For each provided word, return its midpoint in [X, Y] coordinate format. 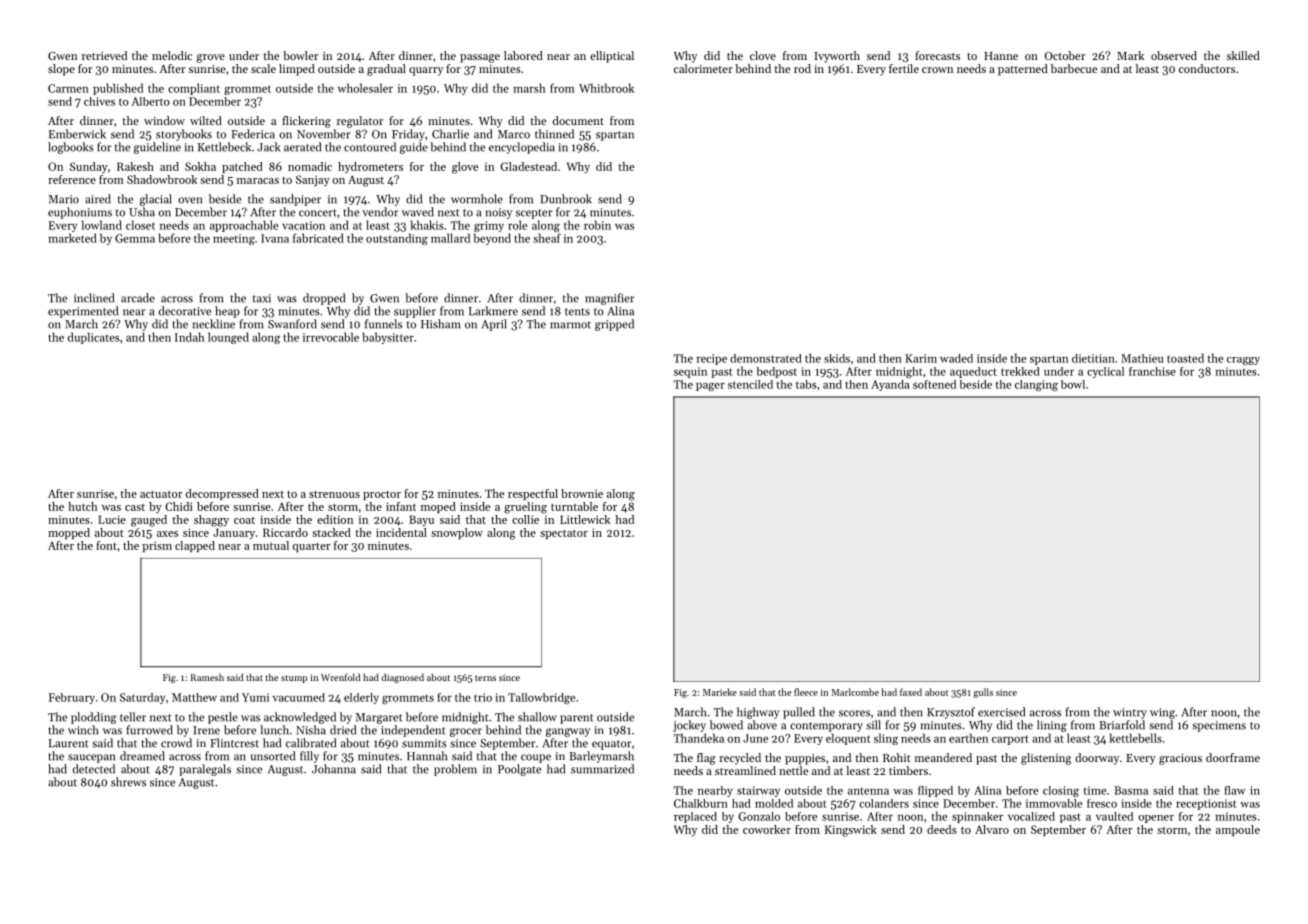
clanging [1036, 385]
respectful [533, 494]
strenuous [334, 494]
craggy [1243, 361]
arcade [138, 298]
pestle [223, 718]
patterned [1023, 70]
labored [523, 55]
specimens [1219, 726]
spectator [564, 534]
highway [758, 713]
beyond [492, 239]
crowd [176, 743]
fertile [904, 68]
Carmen [68, 88]
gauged [149, 521]
